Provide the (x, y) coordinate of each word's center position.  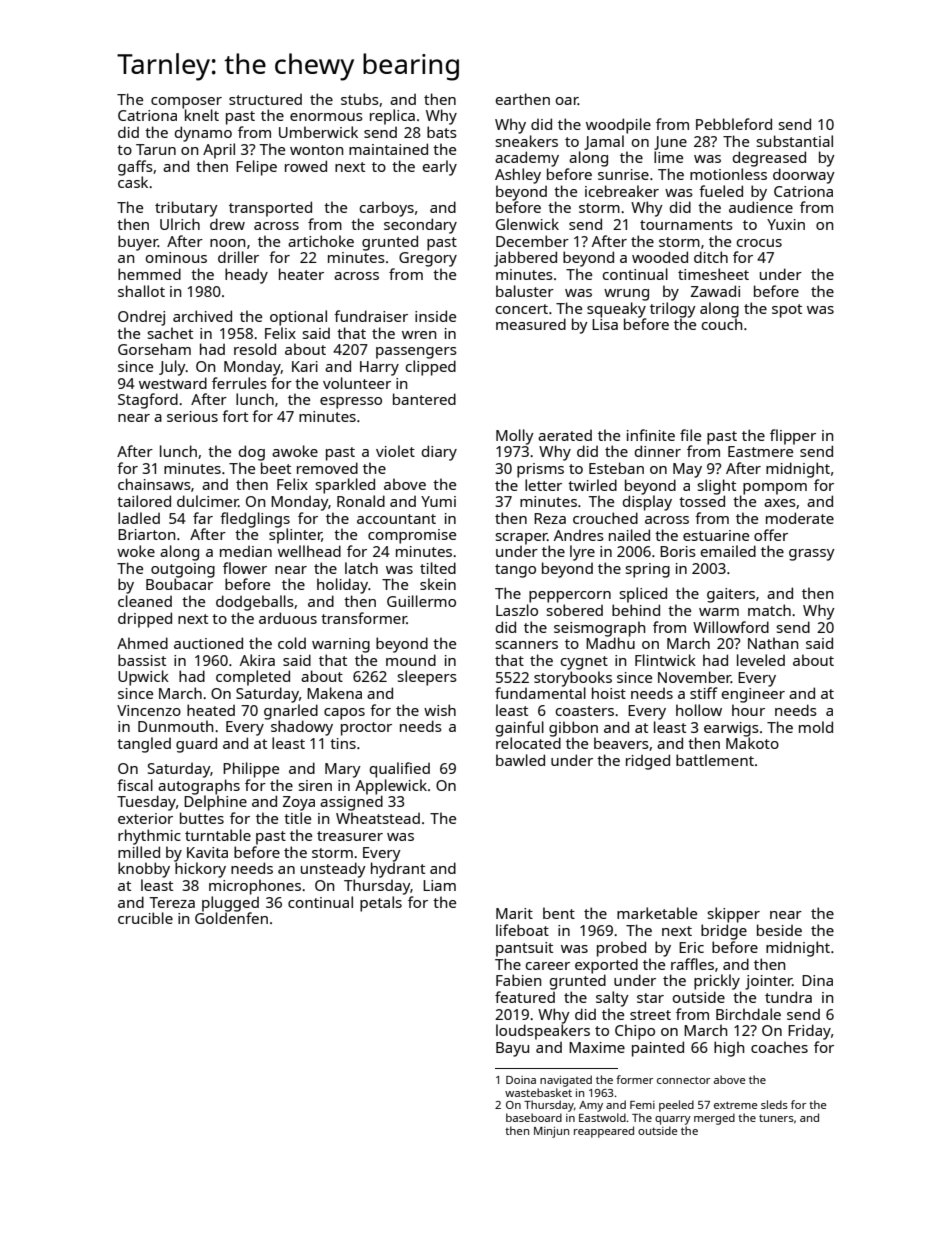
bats (442, 132)
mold (816, 727)
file (690, 435)
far (203, 518)
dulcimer (208, 501)
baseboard (534, 1117)
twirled (592, 485)
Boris (678, 551)
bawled (520, 760)
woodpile (618, 126)
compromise (412, 536)
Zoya (299, 803)
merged (714, 1119)
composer (186, 103)
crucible (145, 918)
